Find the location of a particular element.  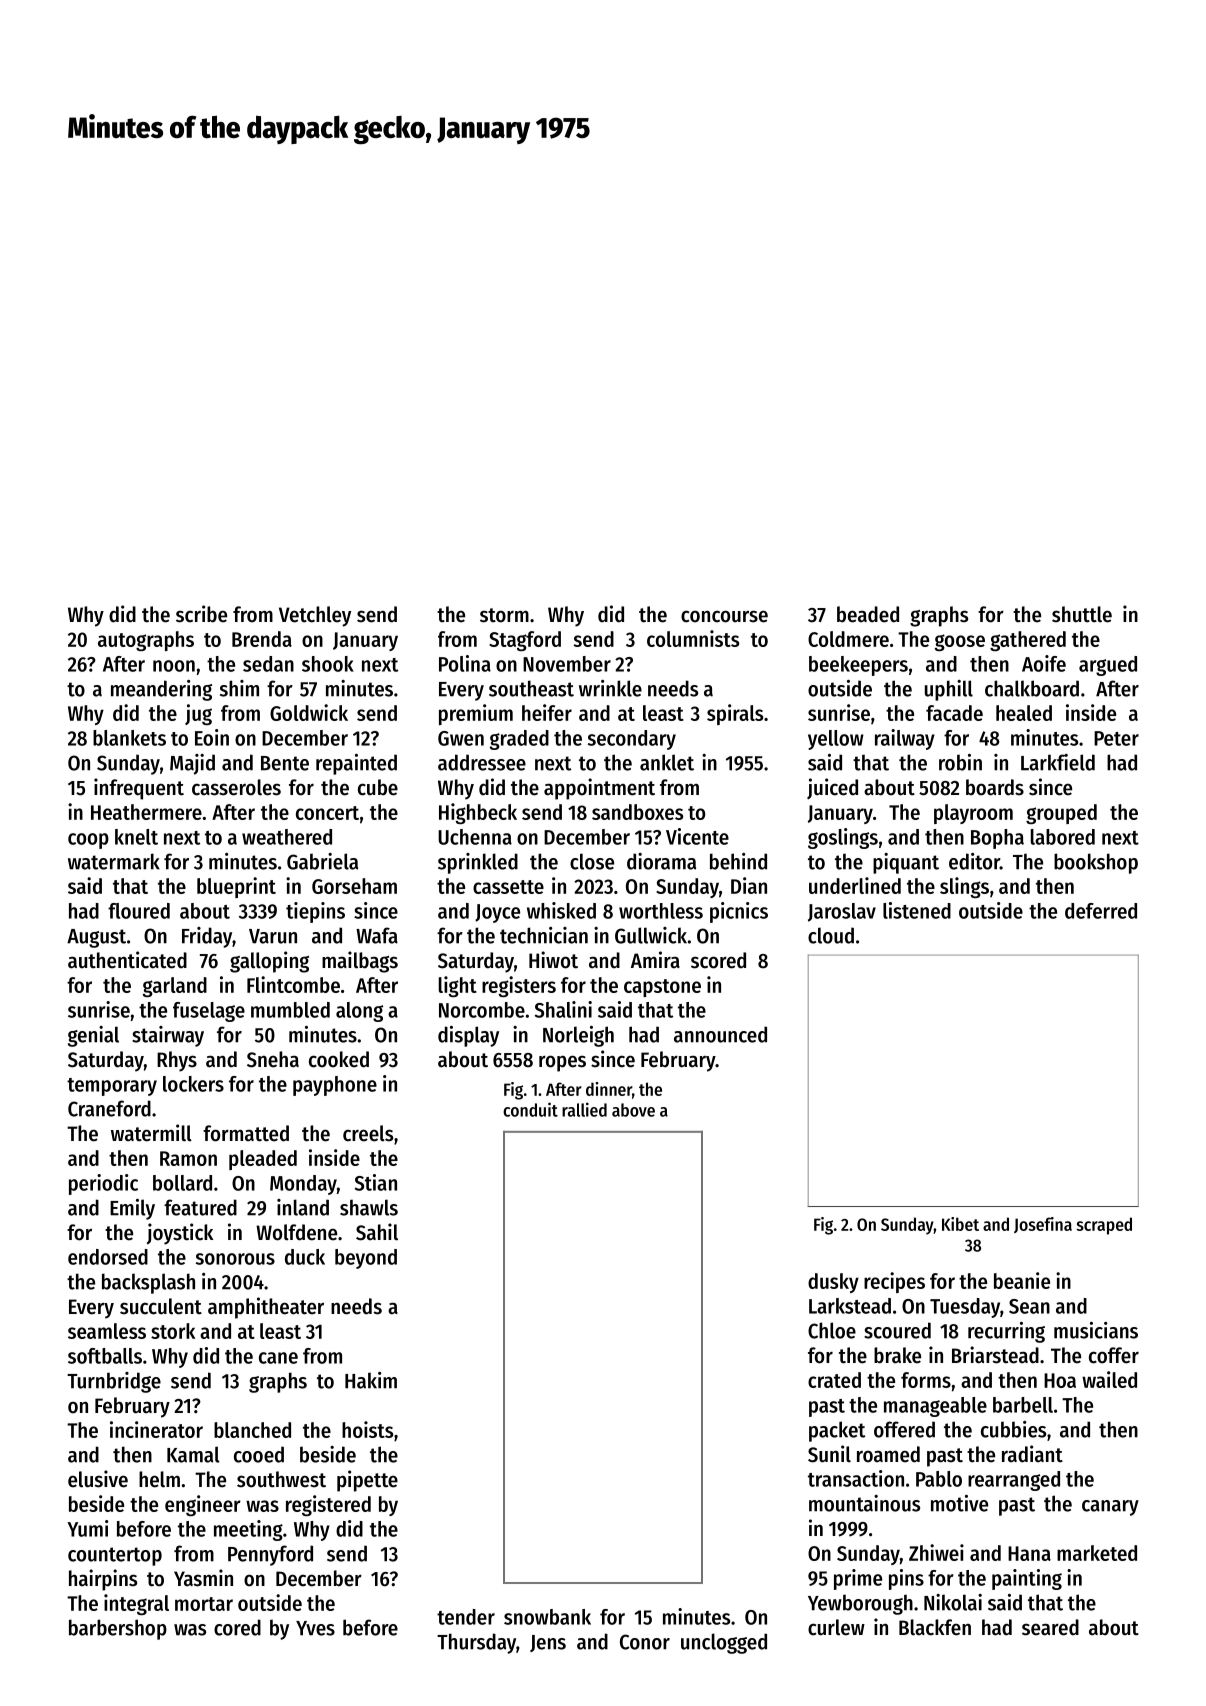

casseroles is located at coordinates (236, 787).
